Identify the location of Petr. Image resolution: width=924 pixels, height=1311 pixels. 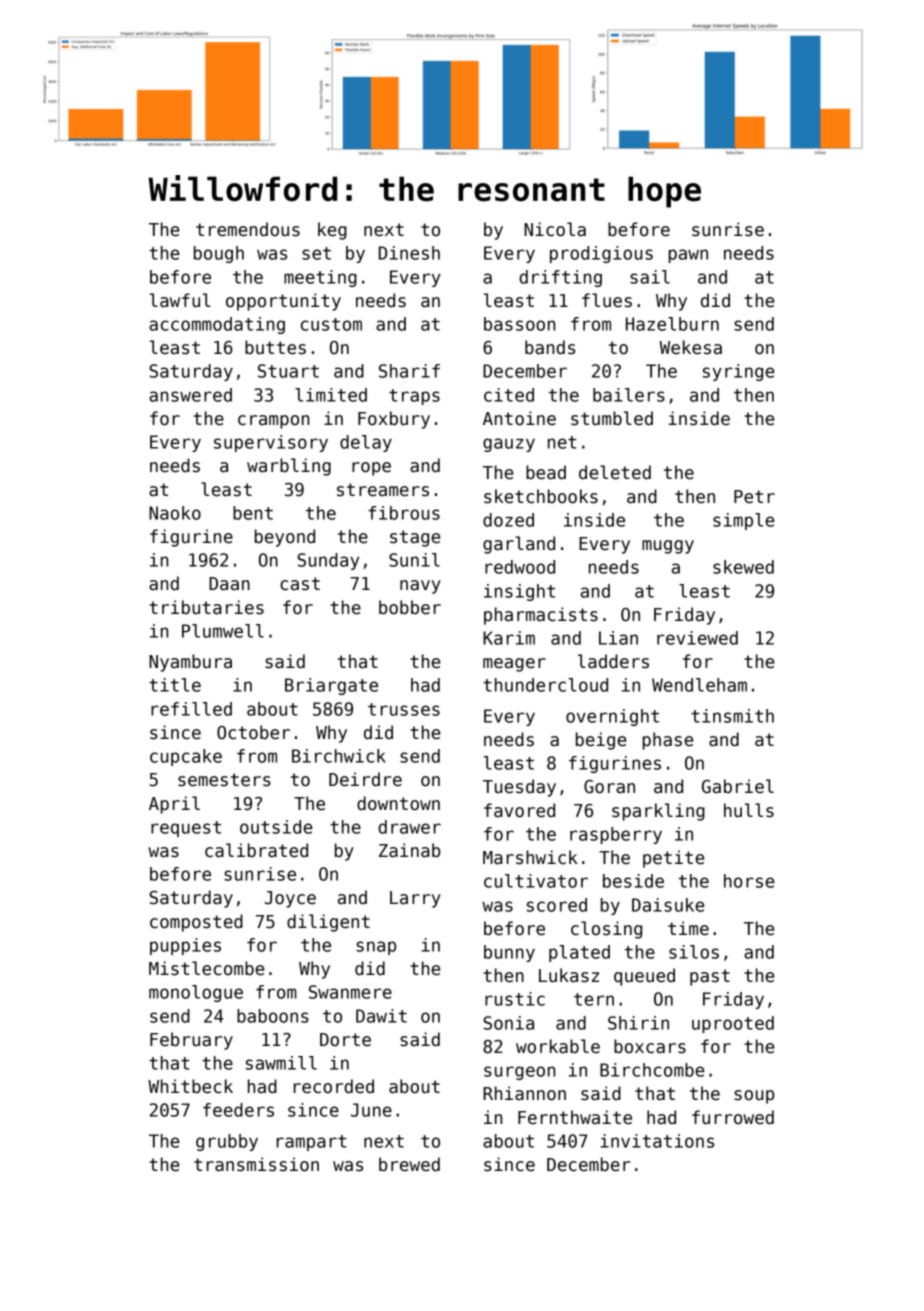
(754, 497).
